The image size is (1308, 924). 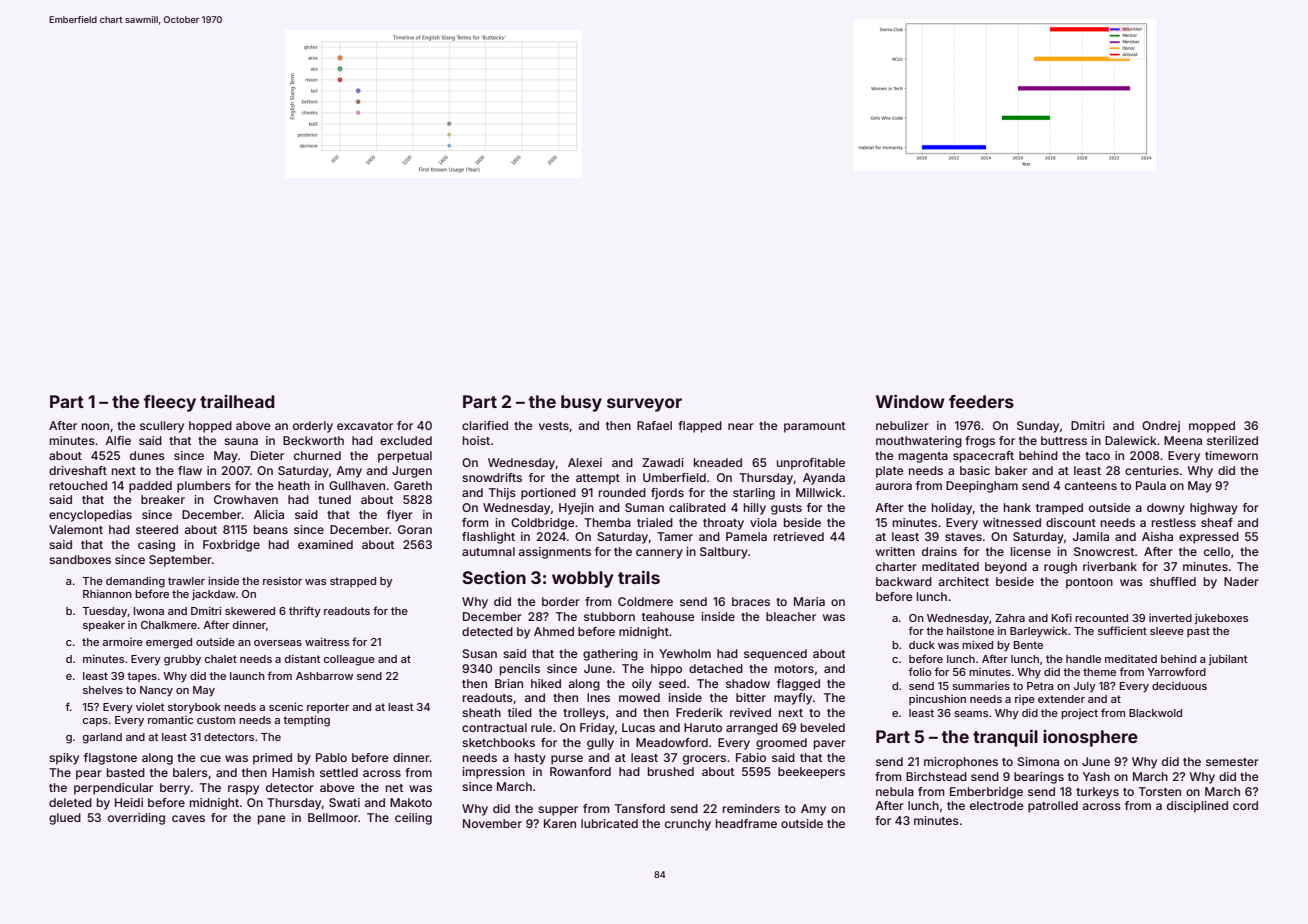 What do you see at coordinates (1091, 536) in the screenshot?
I see `Jamila` at bounding box center [1091, 536].
